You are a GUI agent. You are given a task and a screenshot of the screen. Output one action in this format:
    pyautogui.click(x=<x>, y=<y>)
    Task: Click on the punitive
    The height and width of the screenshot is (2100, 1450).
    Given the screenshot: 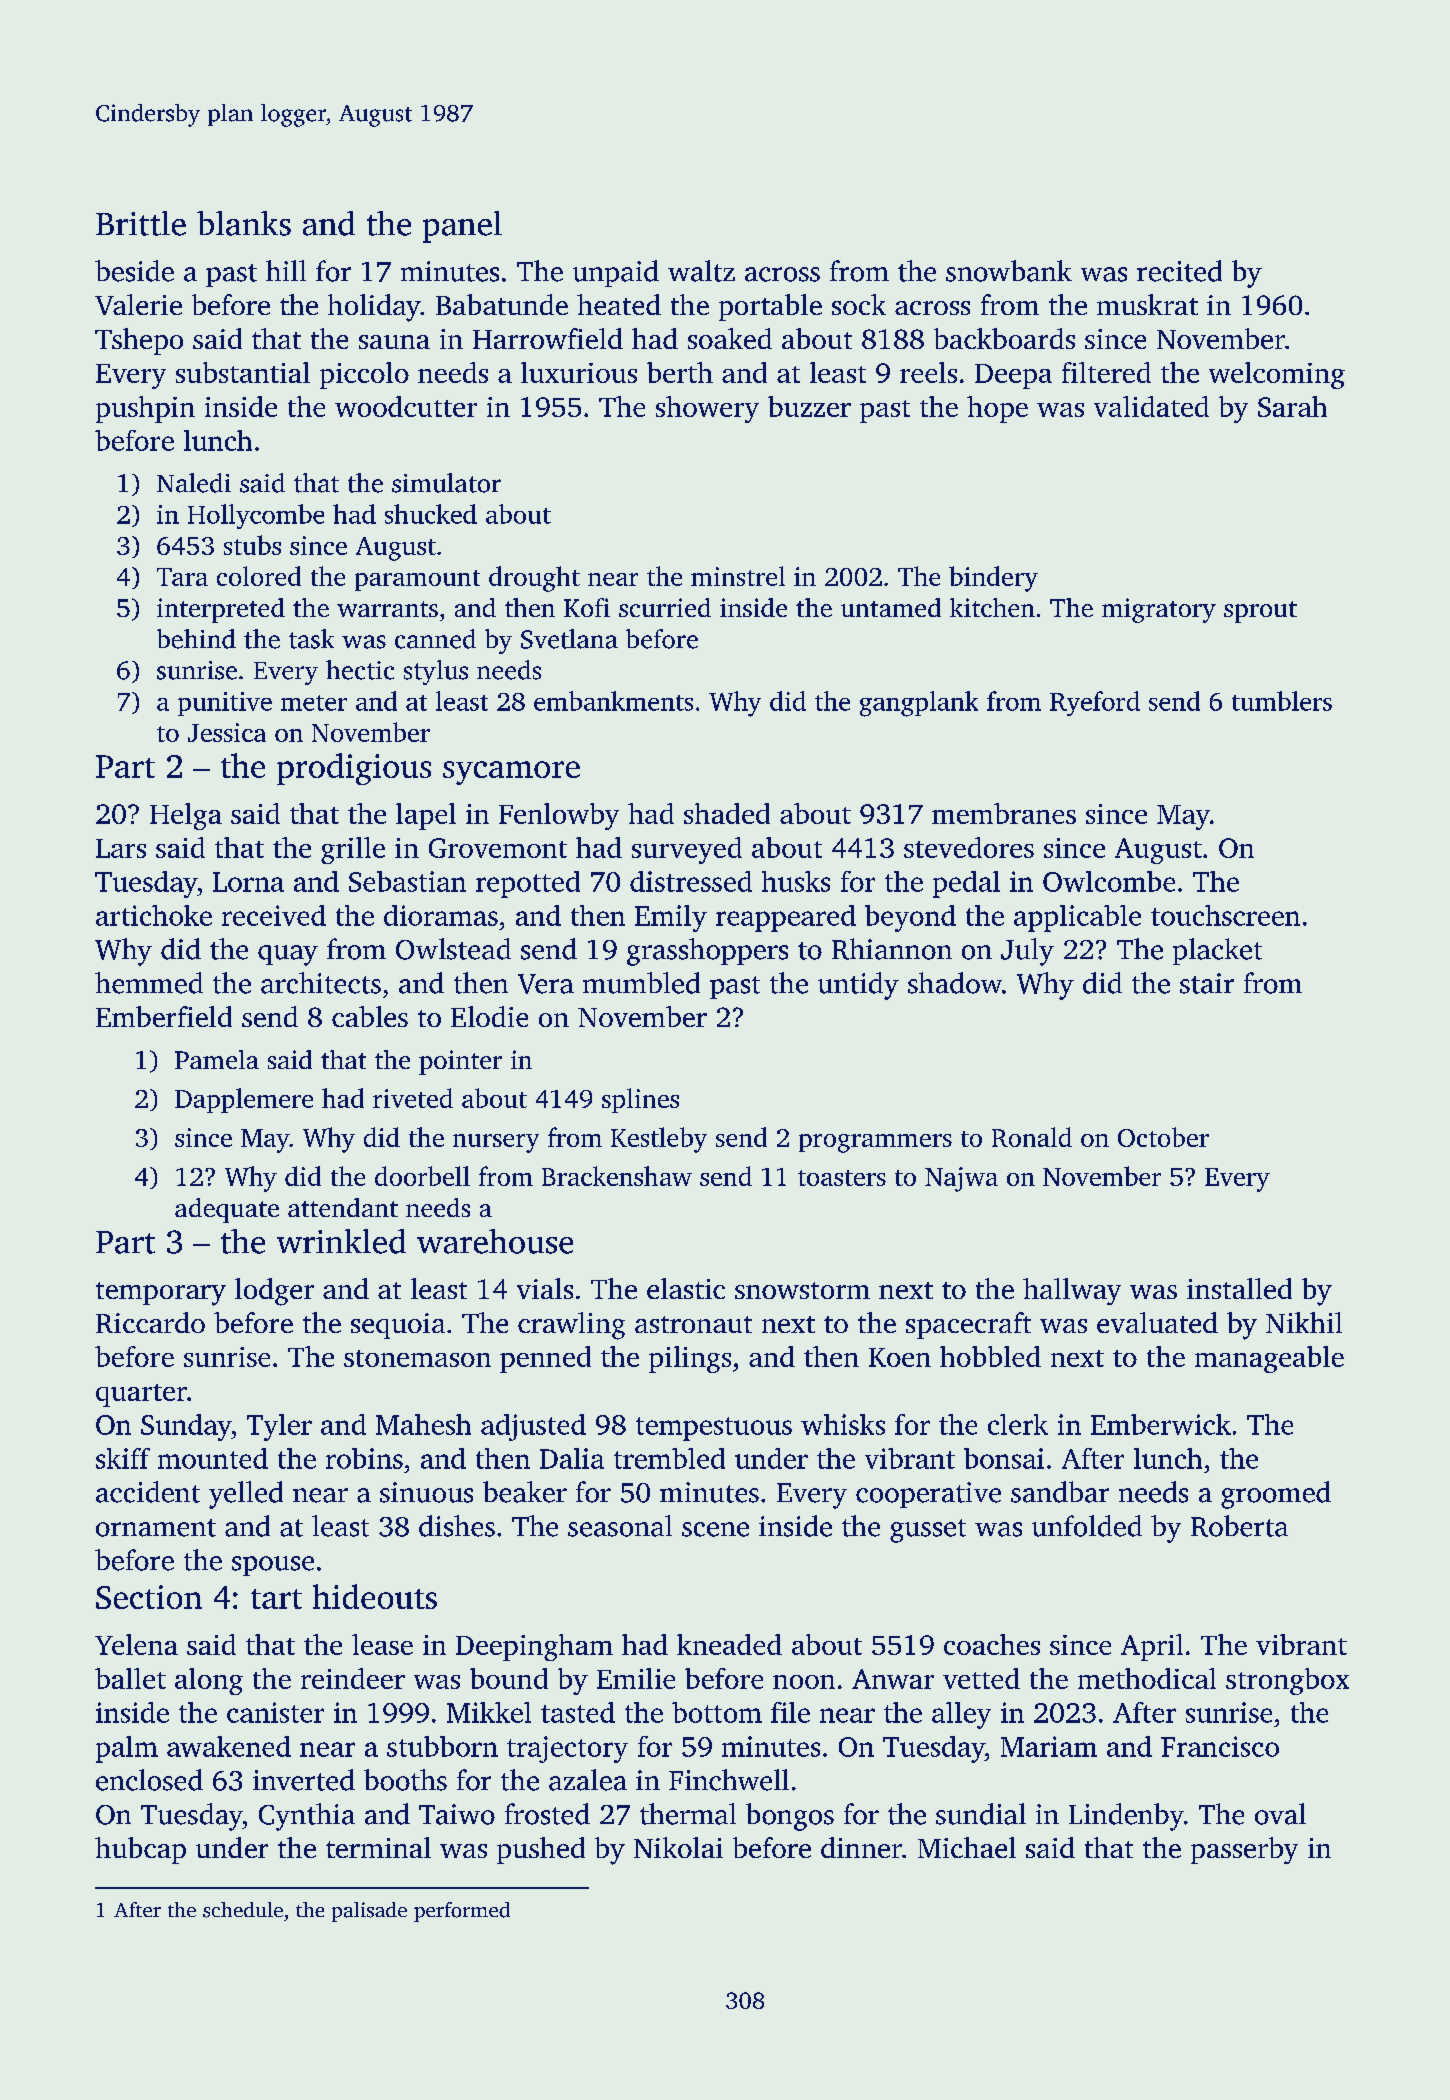 What is the action you would take?
    pyautogui.click(x=225, y=704)
